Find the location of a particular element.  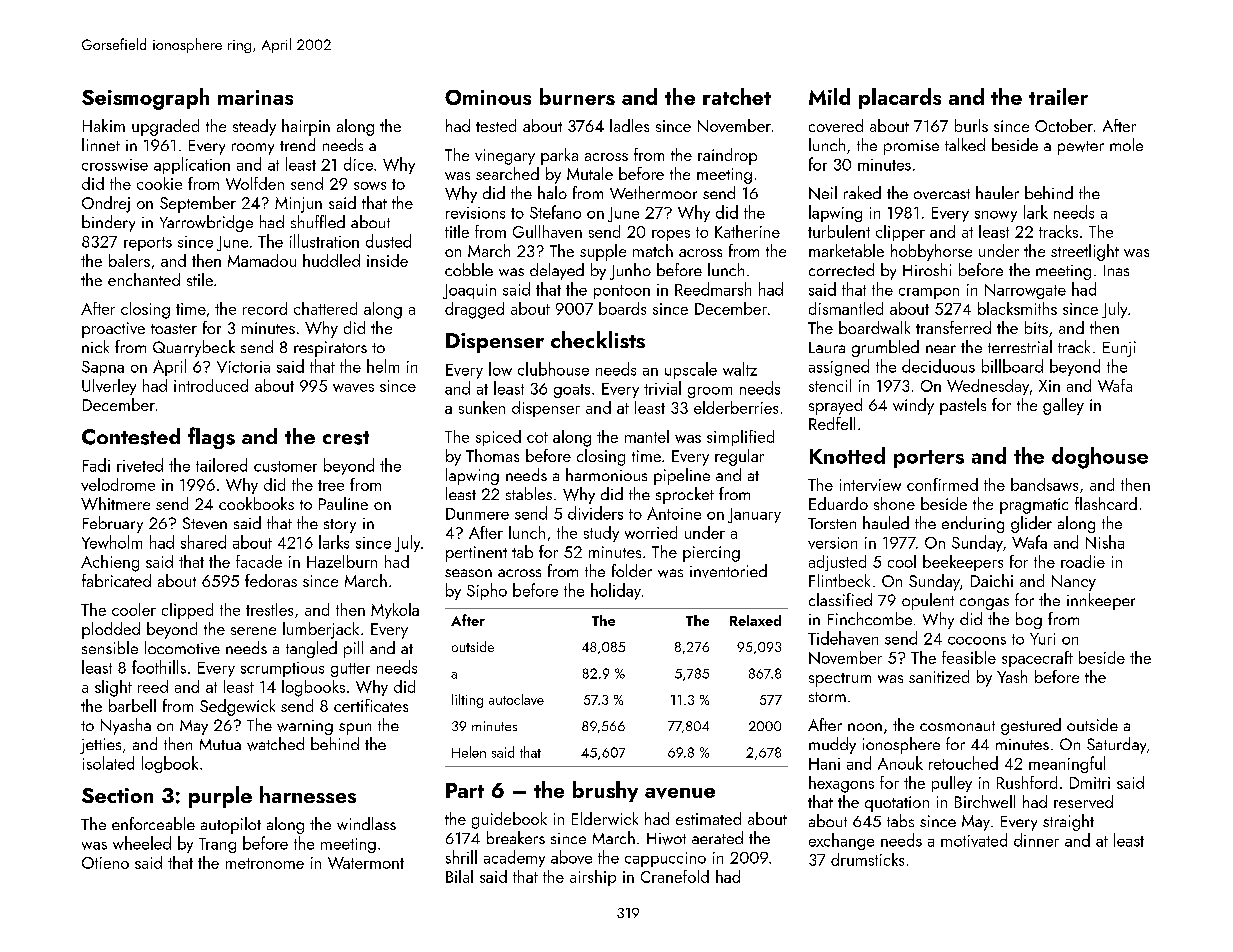

drumsticks is located at coordinates (867, 859).
